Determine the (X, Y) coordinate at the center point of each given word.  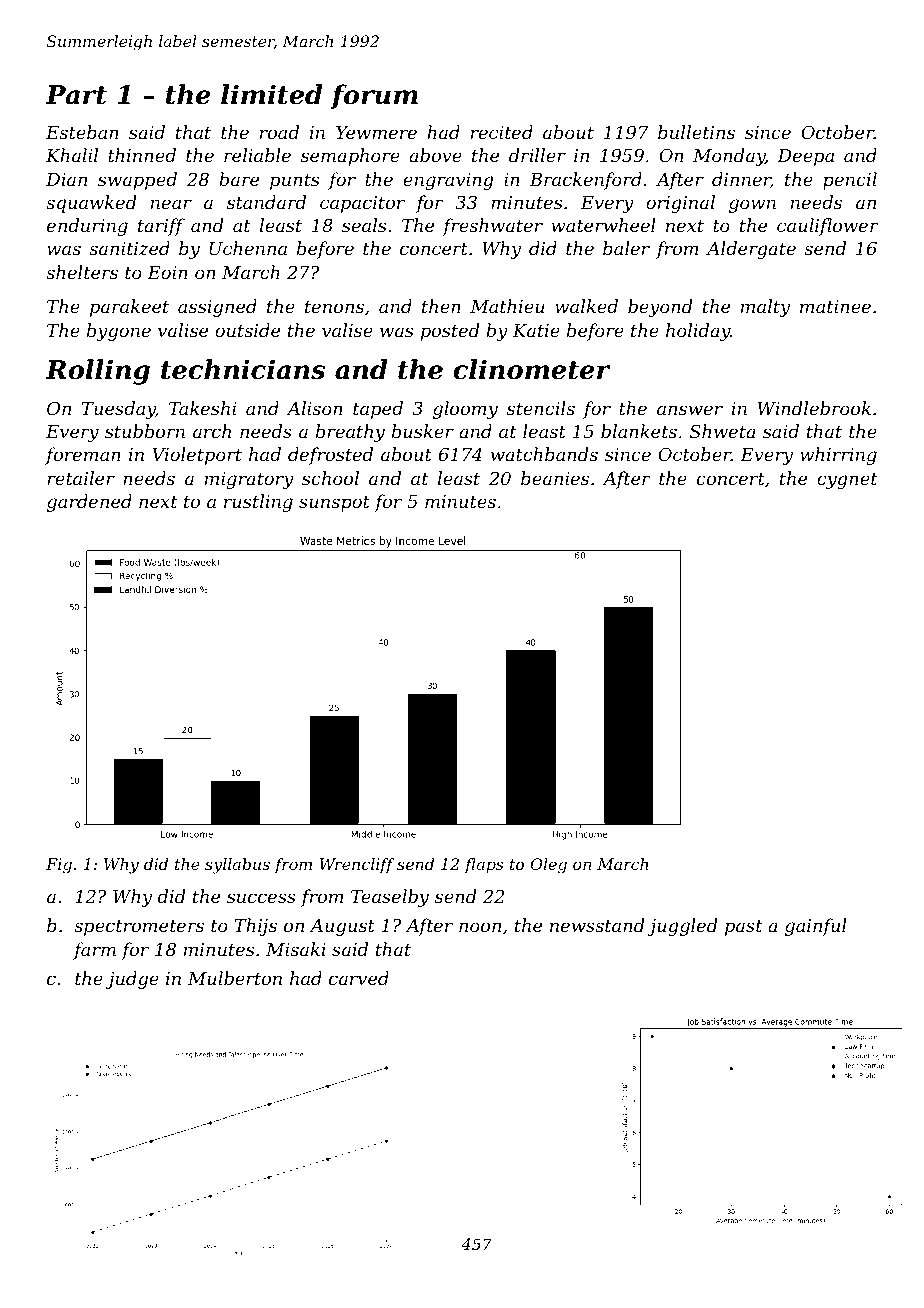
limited (271, 94)
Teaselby (390, 898)
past (743, 928)
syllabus (237, 866)
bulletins (696, 132)
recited (502, 132)
